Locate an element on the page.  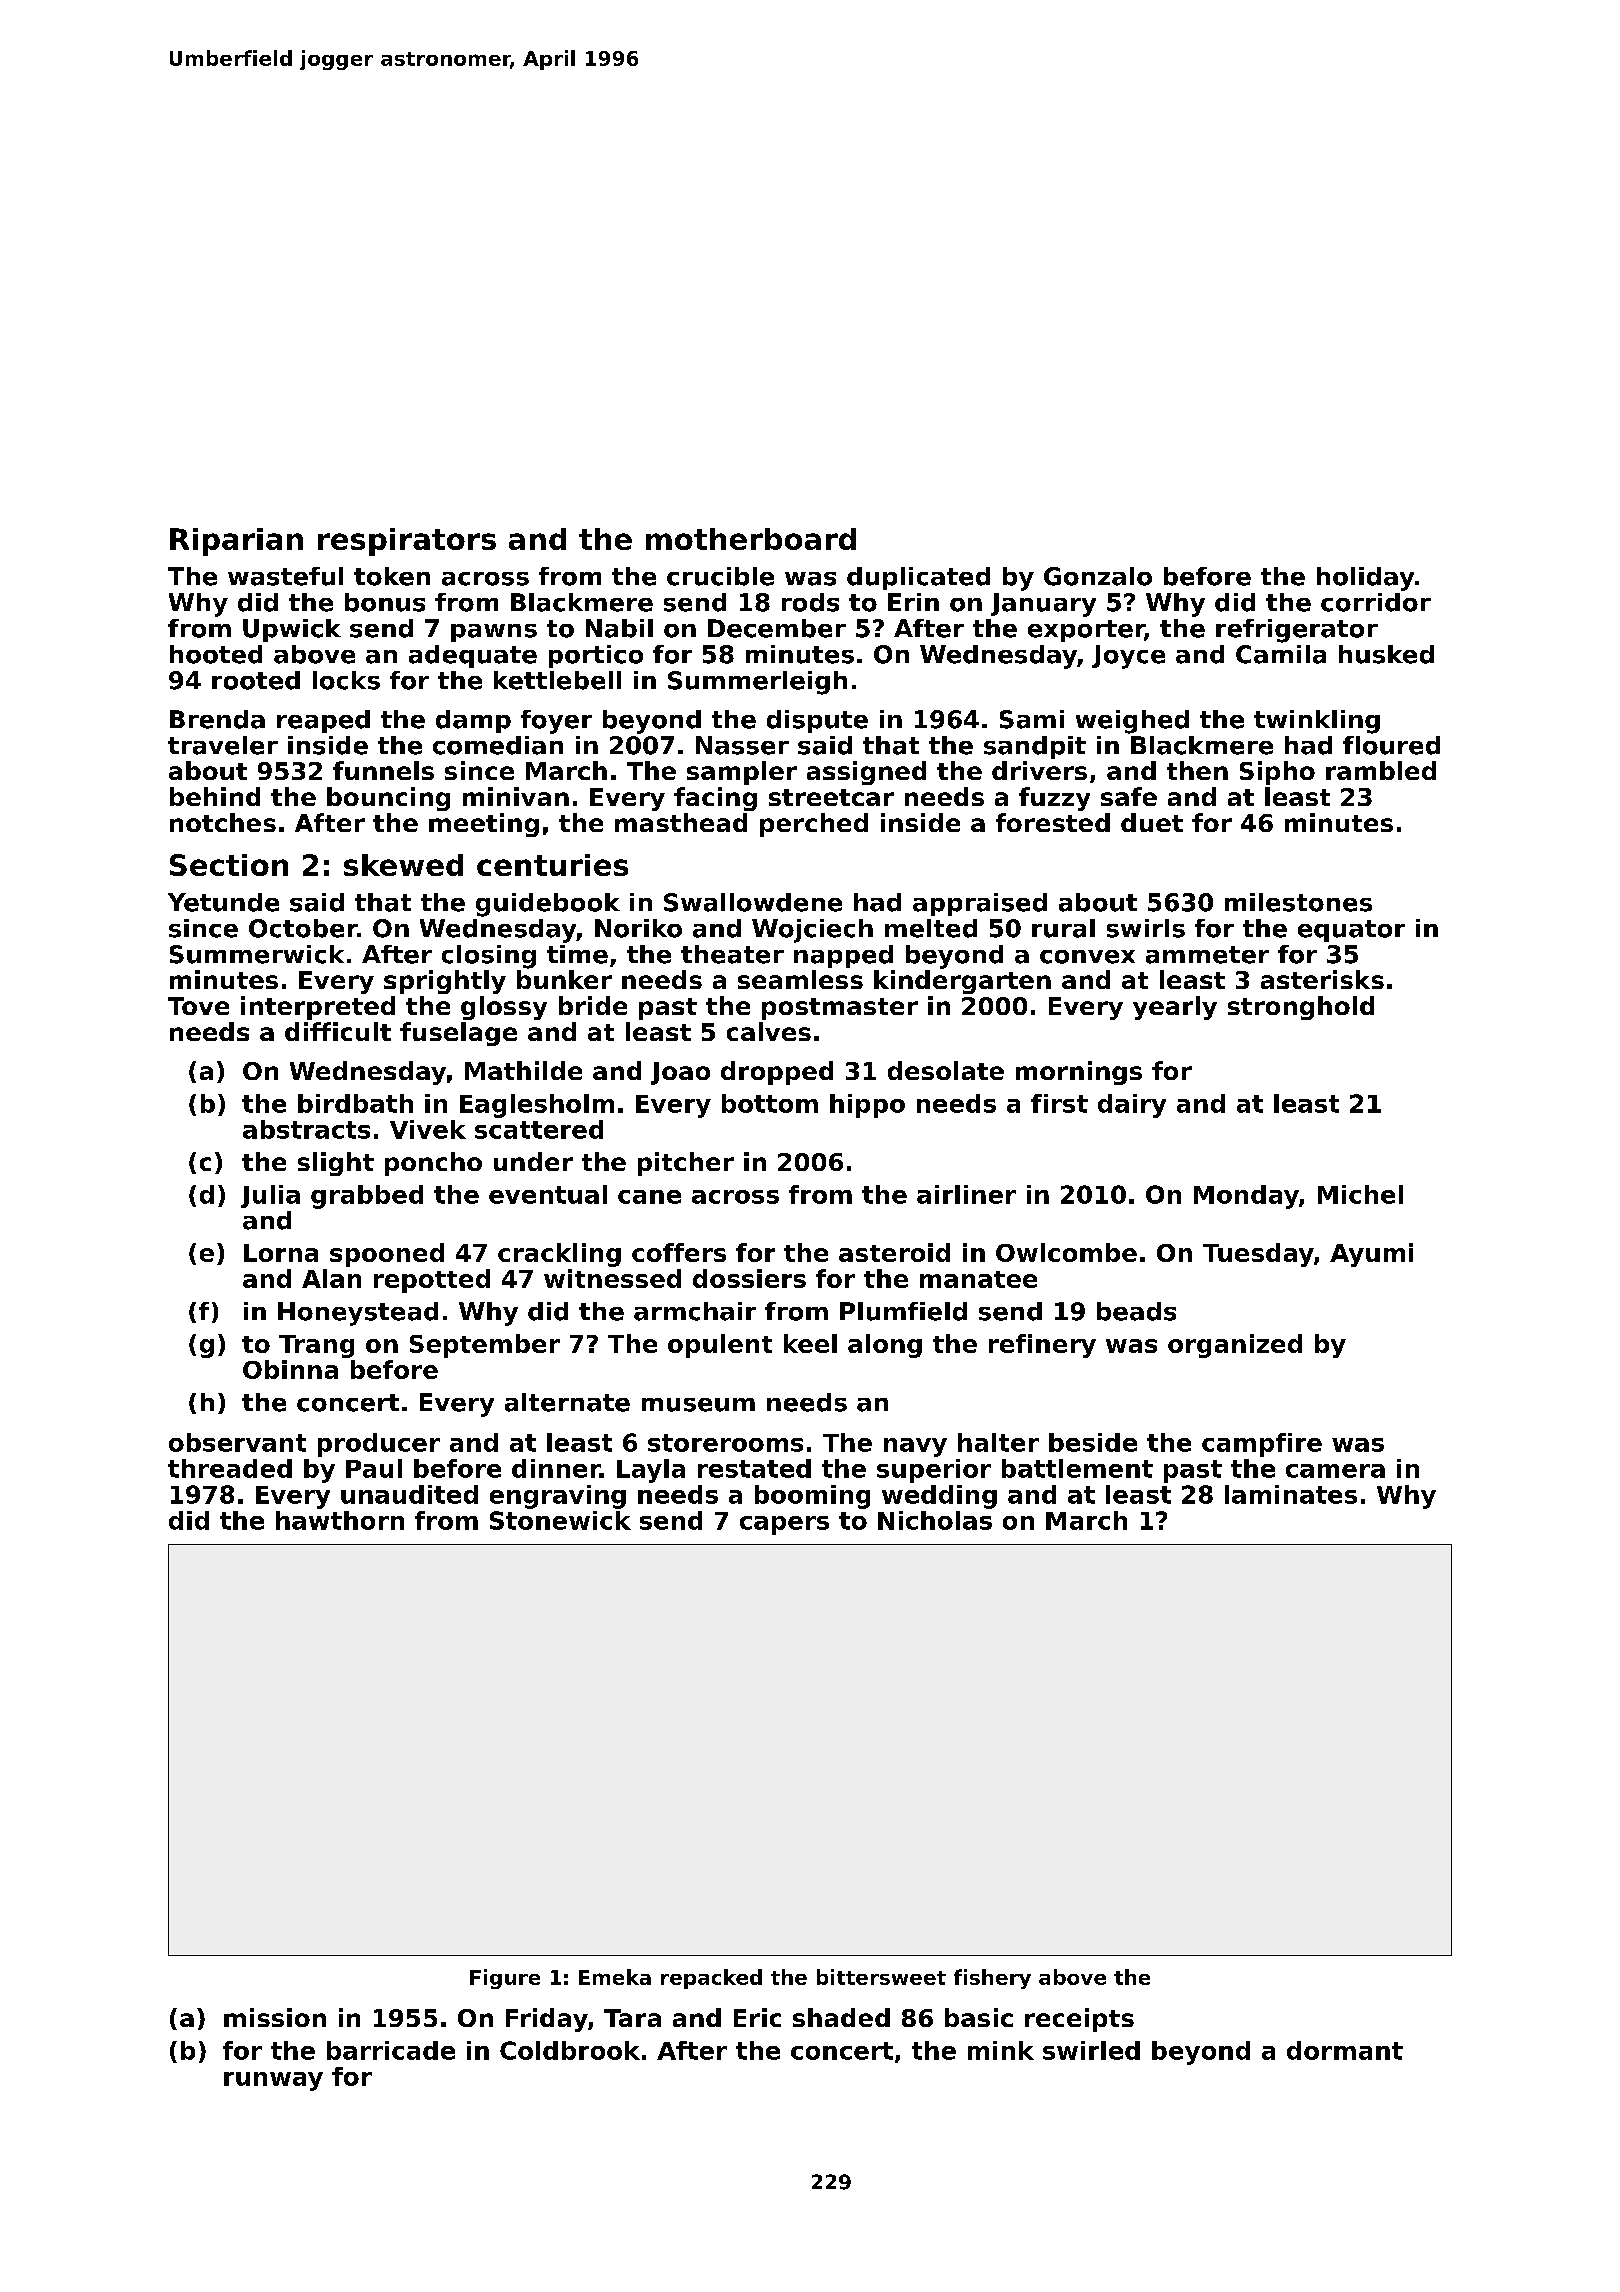
barricade is located at coordinates (391, 2050).
